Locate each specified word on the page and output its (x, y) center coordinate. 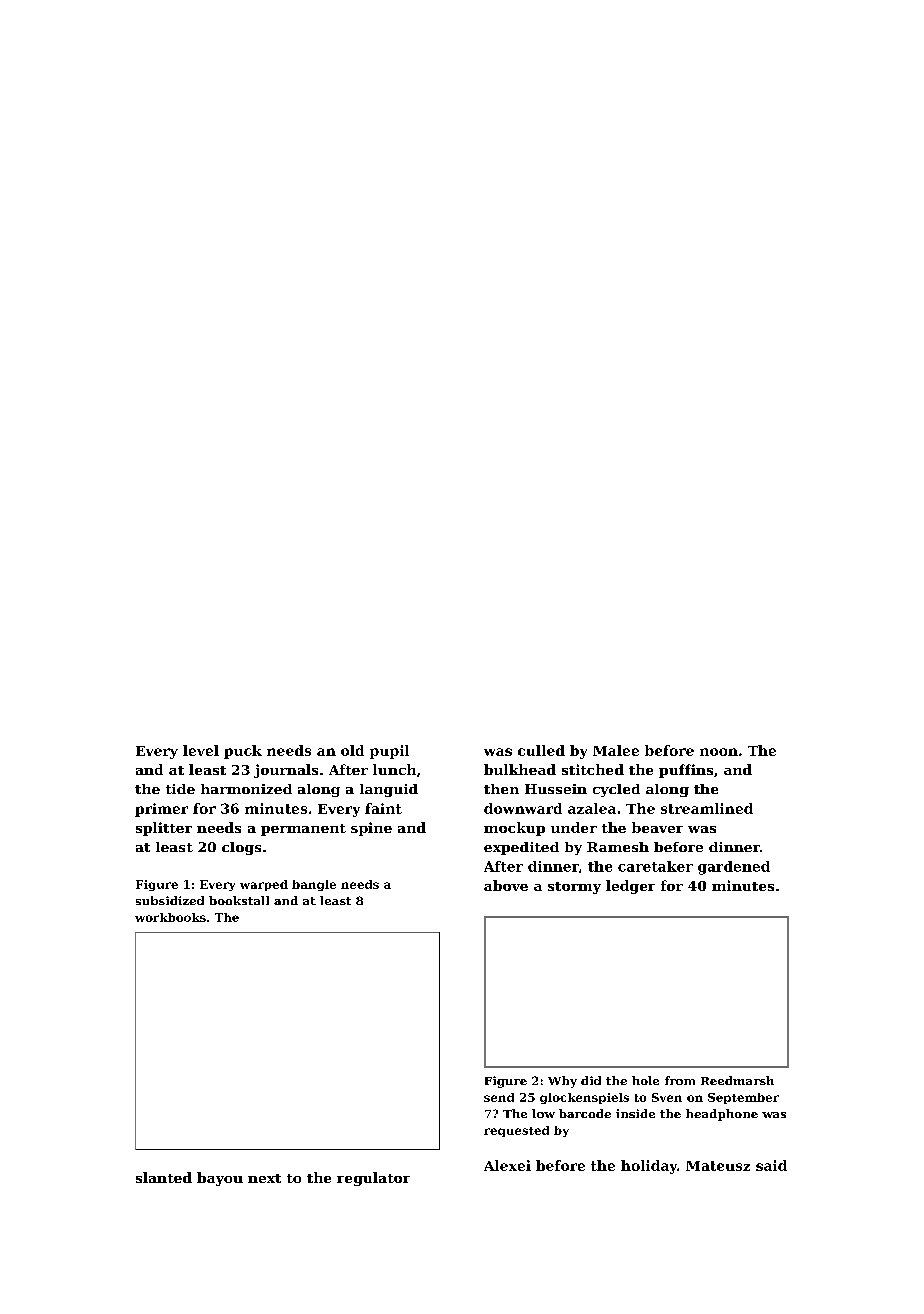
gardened (734, 868)
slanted (164, 1177)
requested (516, 1131)
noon (719, 752)
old (352, 750)
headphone (722, 1115)
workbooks (170, 917)
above (506, 885)
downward (523, 808)
